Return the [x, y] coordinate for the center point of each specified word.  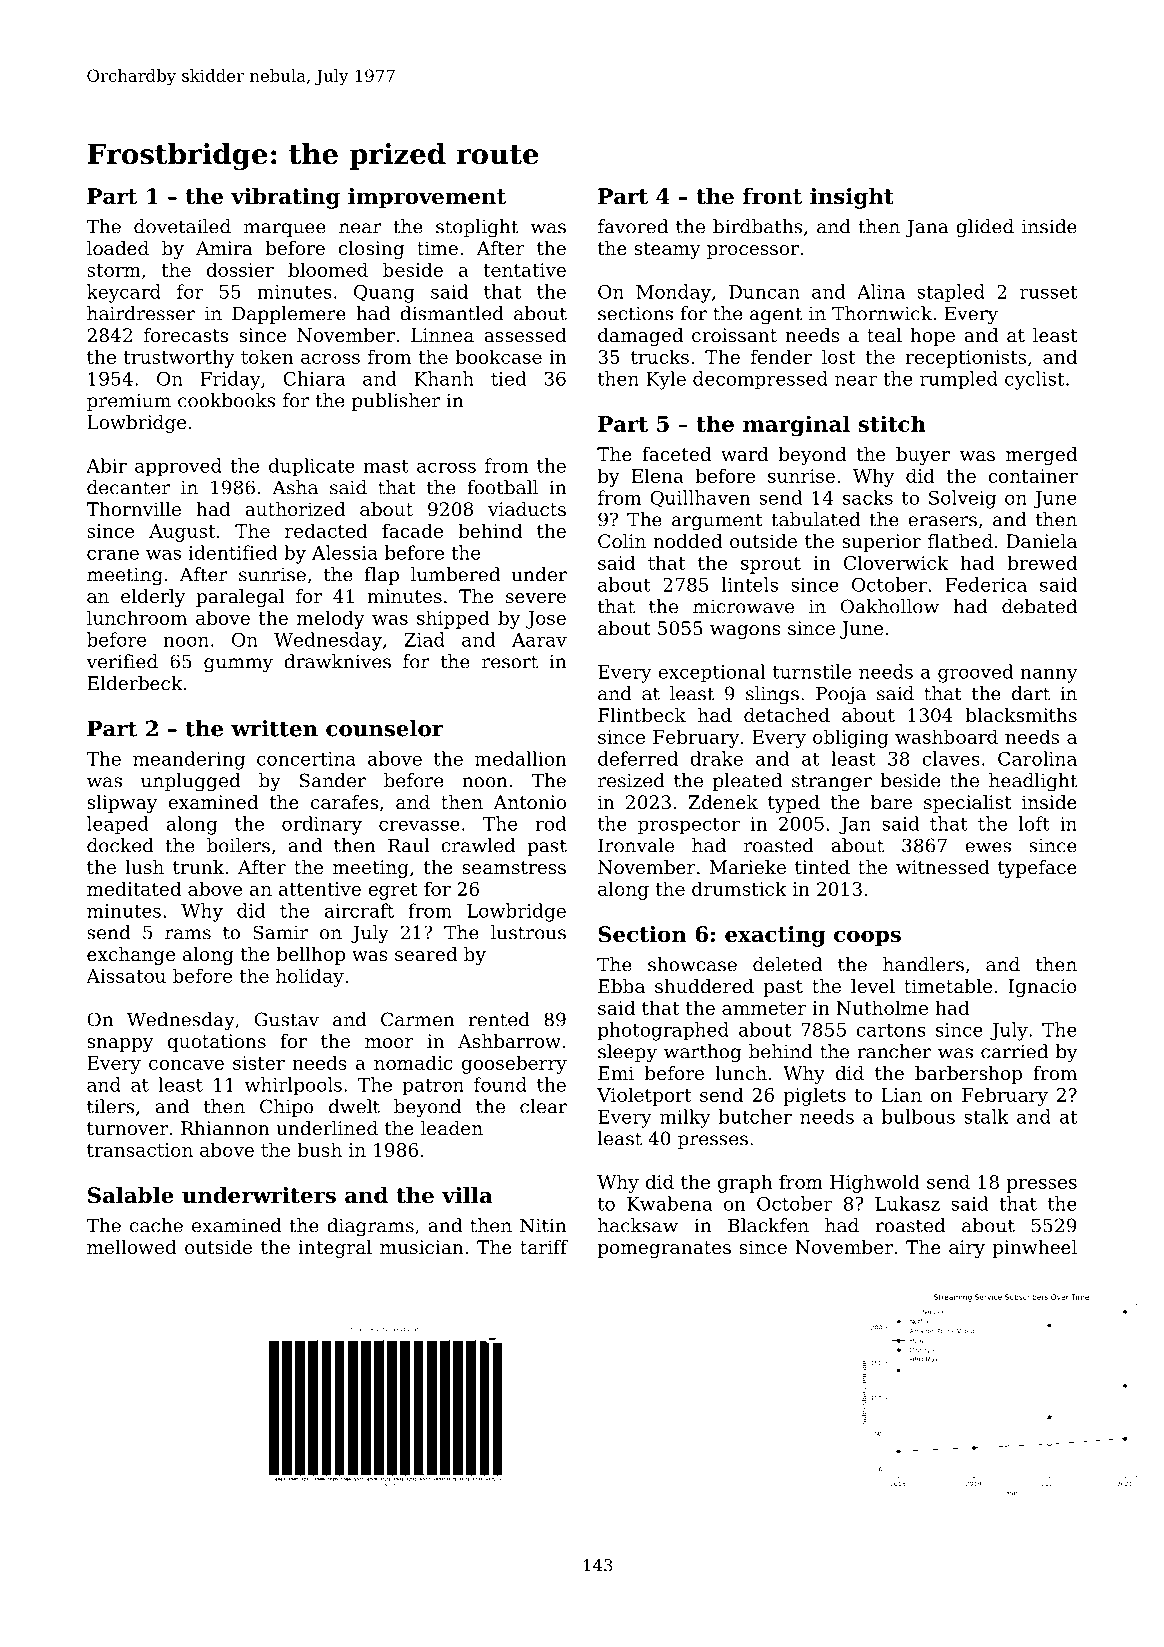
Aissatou [126, 976]
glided [985, 228]
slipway [122, 804]
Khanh [444, 378]
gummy [238, 665]
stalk [986, 1116]
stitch [892, 423]
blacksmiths [1021, 715]
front [772, 196]
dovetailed [182, 226]
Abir [106, 465]
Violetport [644, 1096]
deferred [638, 758]
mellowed [132, 1247]
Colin [622, 541]
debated [1039, 606]
